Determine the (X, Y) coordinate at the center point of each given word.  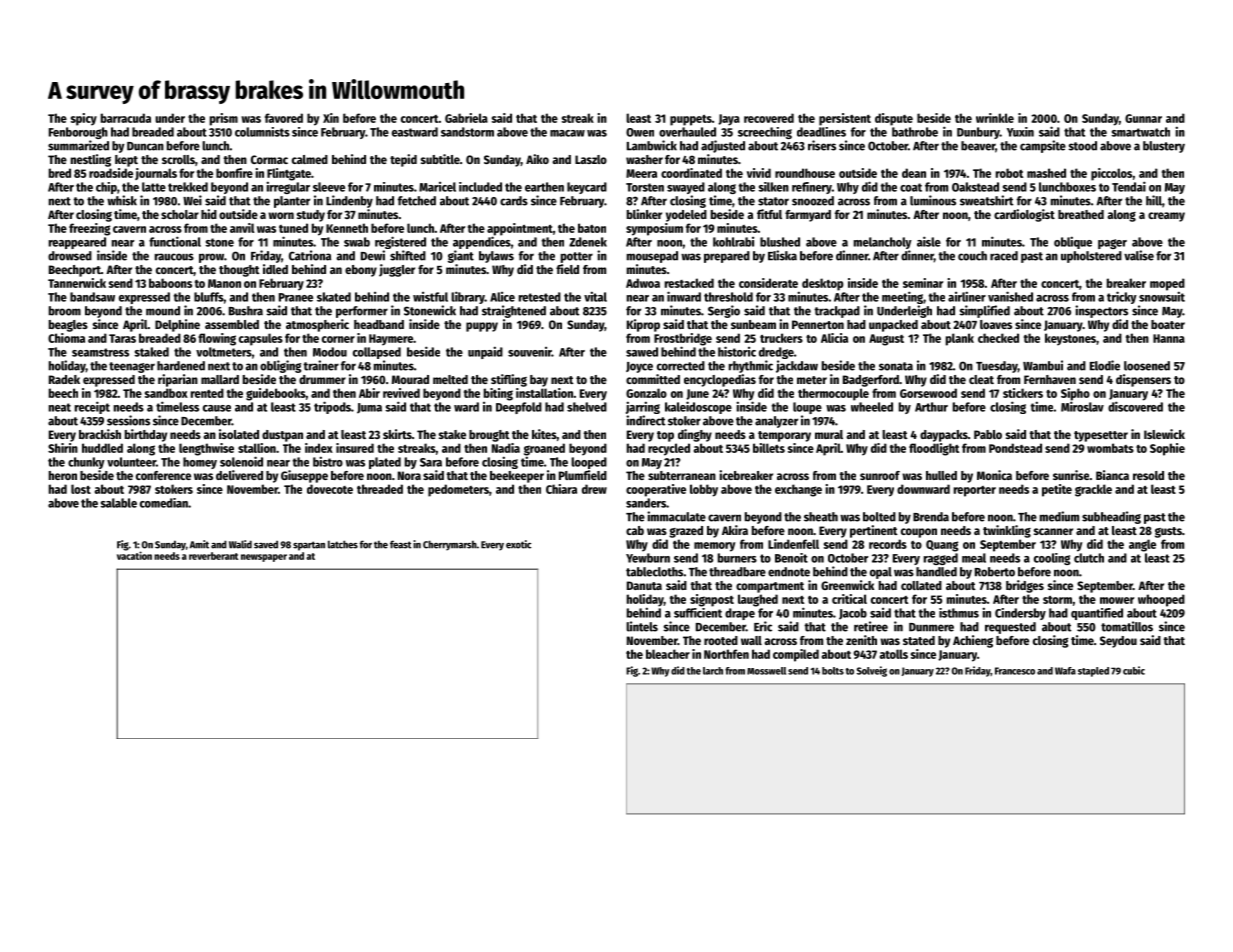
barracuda (126, 118)
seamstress (100, 352)
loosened (1147, 366)
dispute (894, 119)
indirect (645, 420)
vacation (134, 555)
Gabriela (466, 118)
